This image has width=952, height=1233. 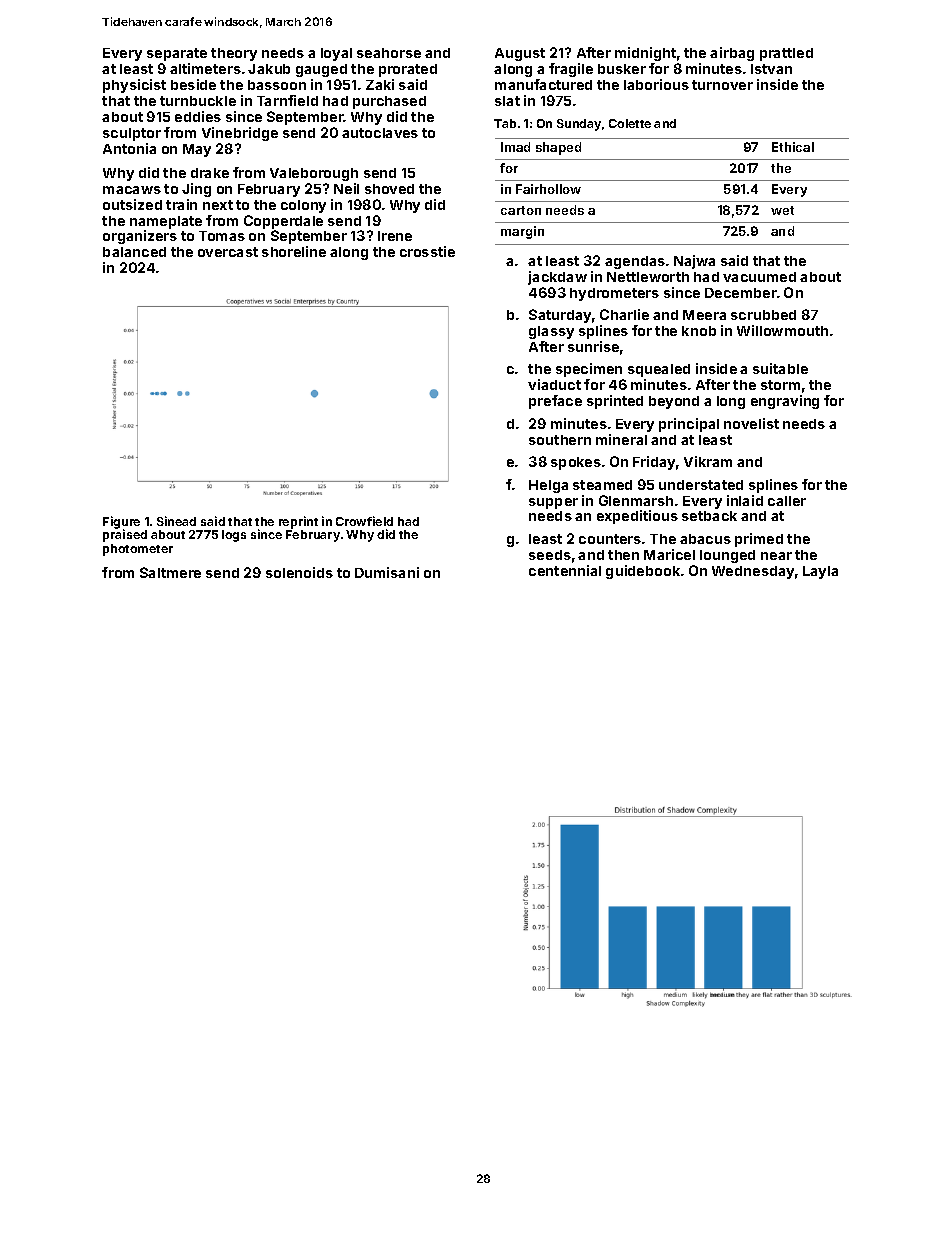 What do you see at coordinates (554, 384) in the image?
I see `viaduct` at bounding box center [554, 384].
